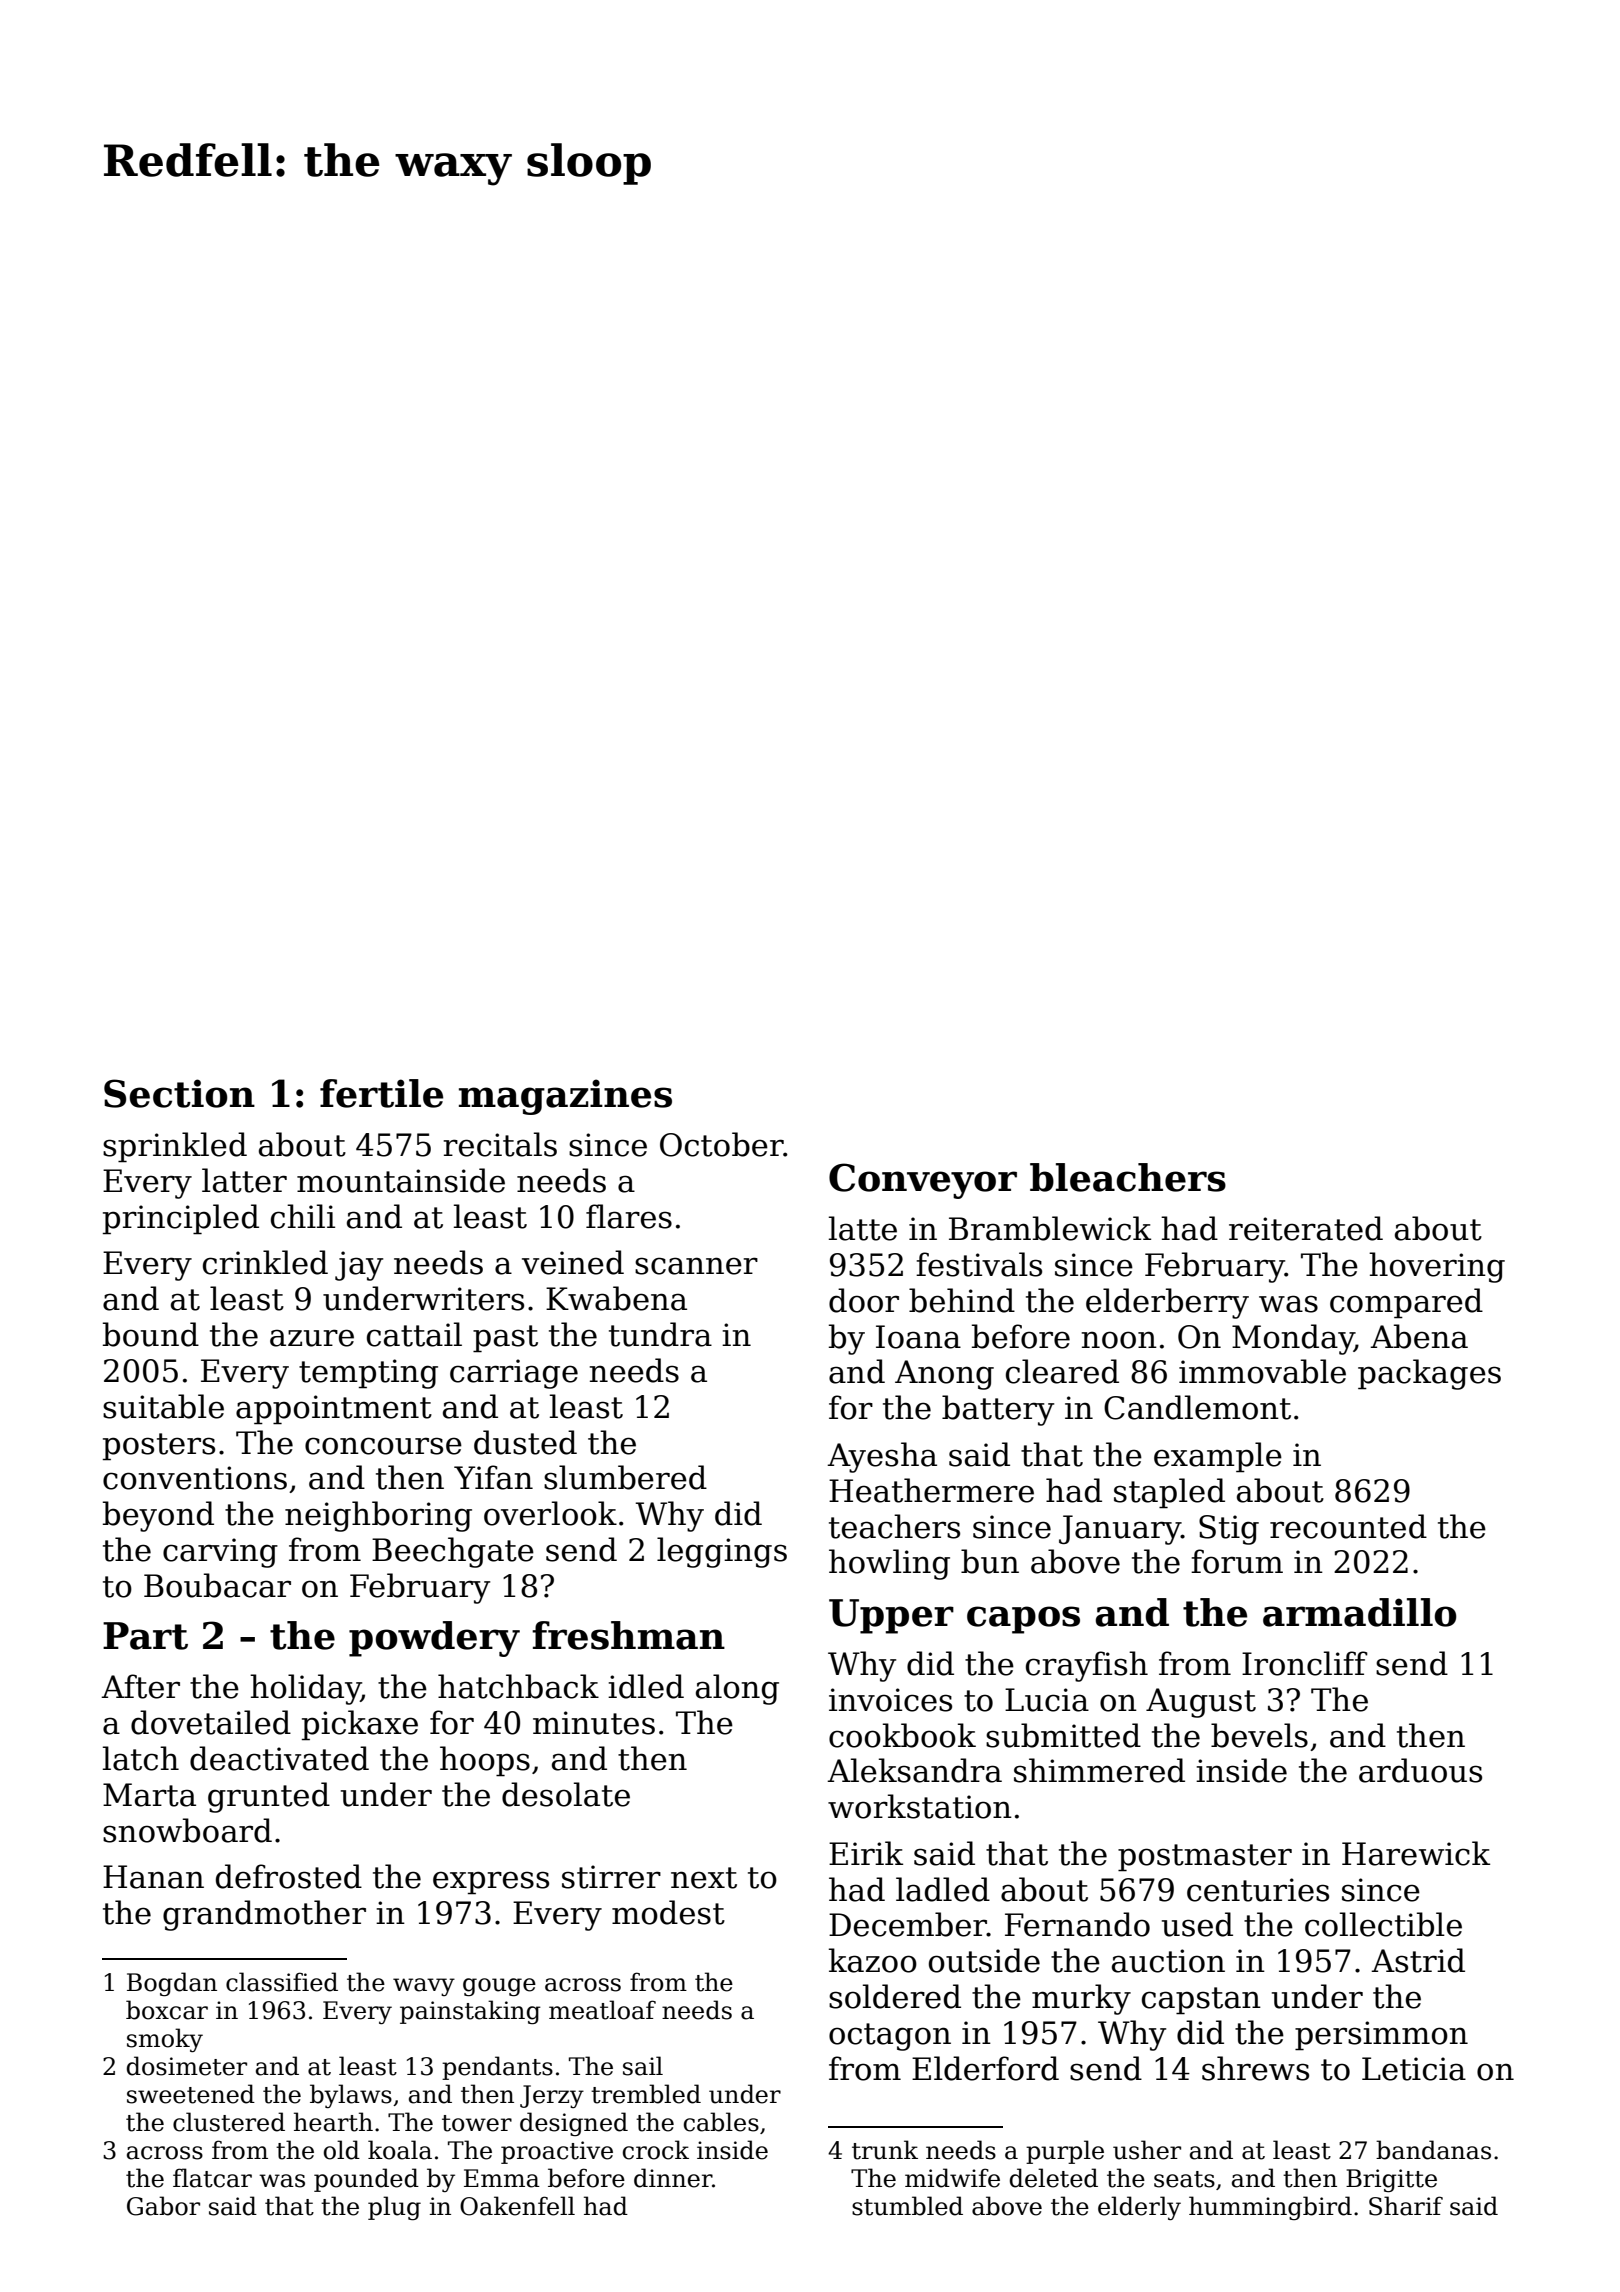  Describe the element at coordinates (721, 1144) in the screenshot. I see `October` at that location.
